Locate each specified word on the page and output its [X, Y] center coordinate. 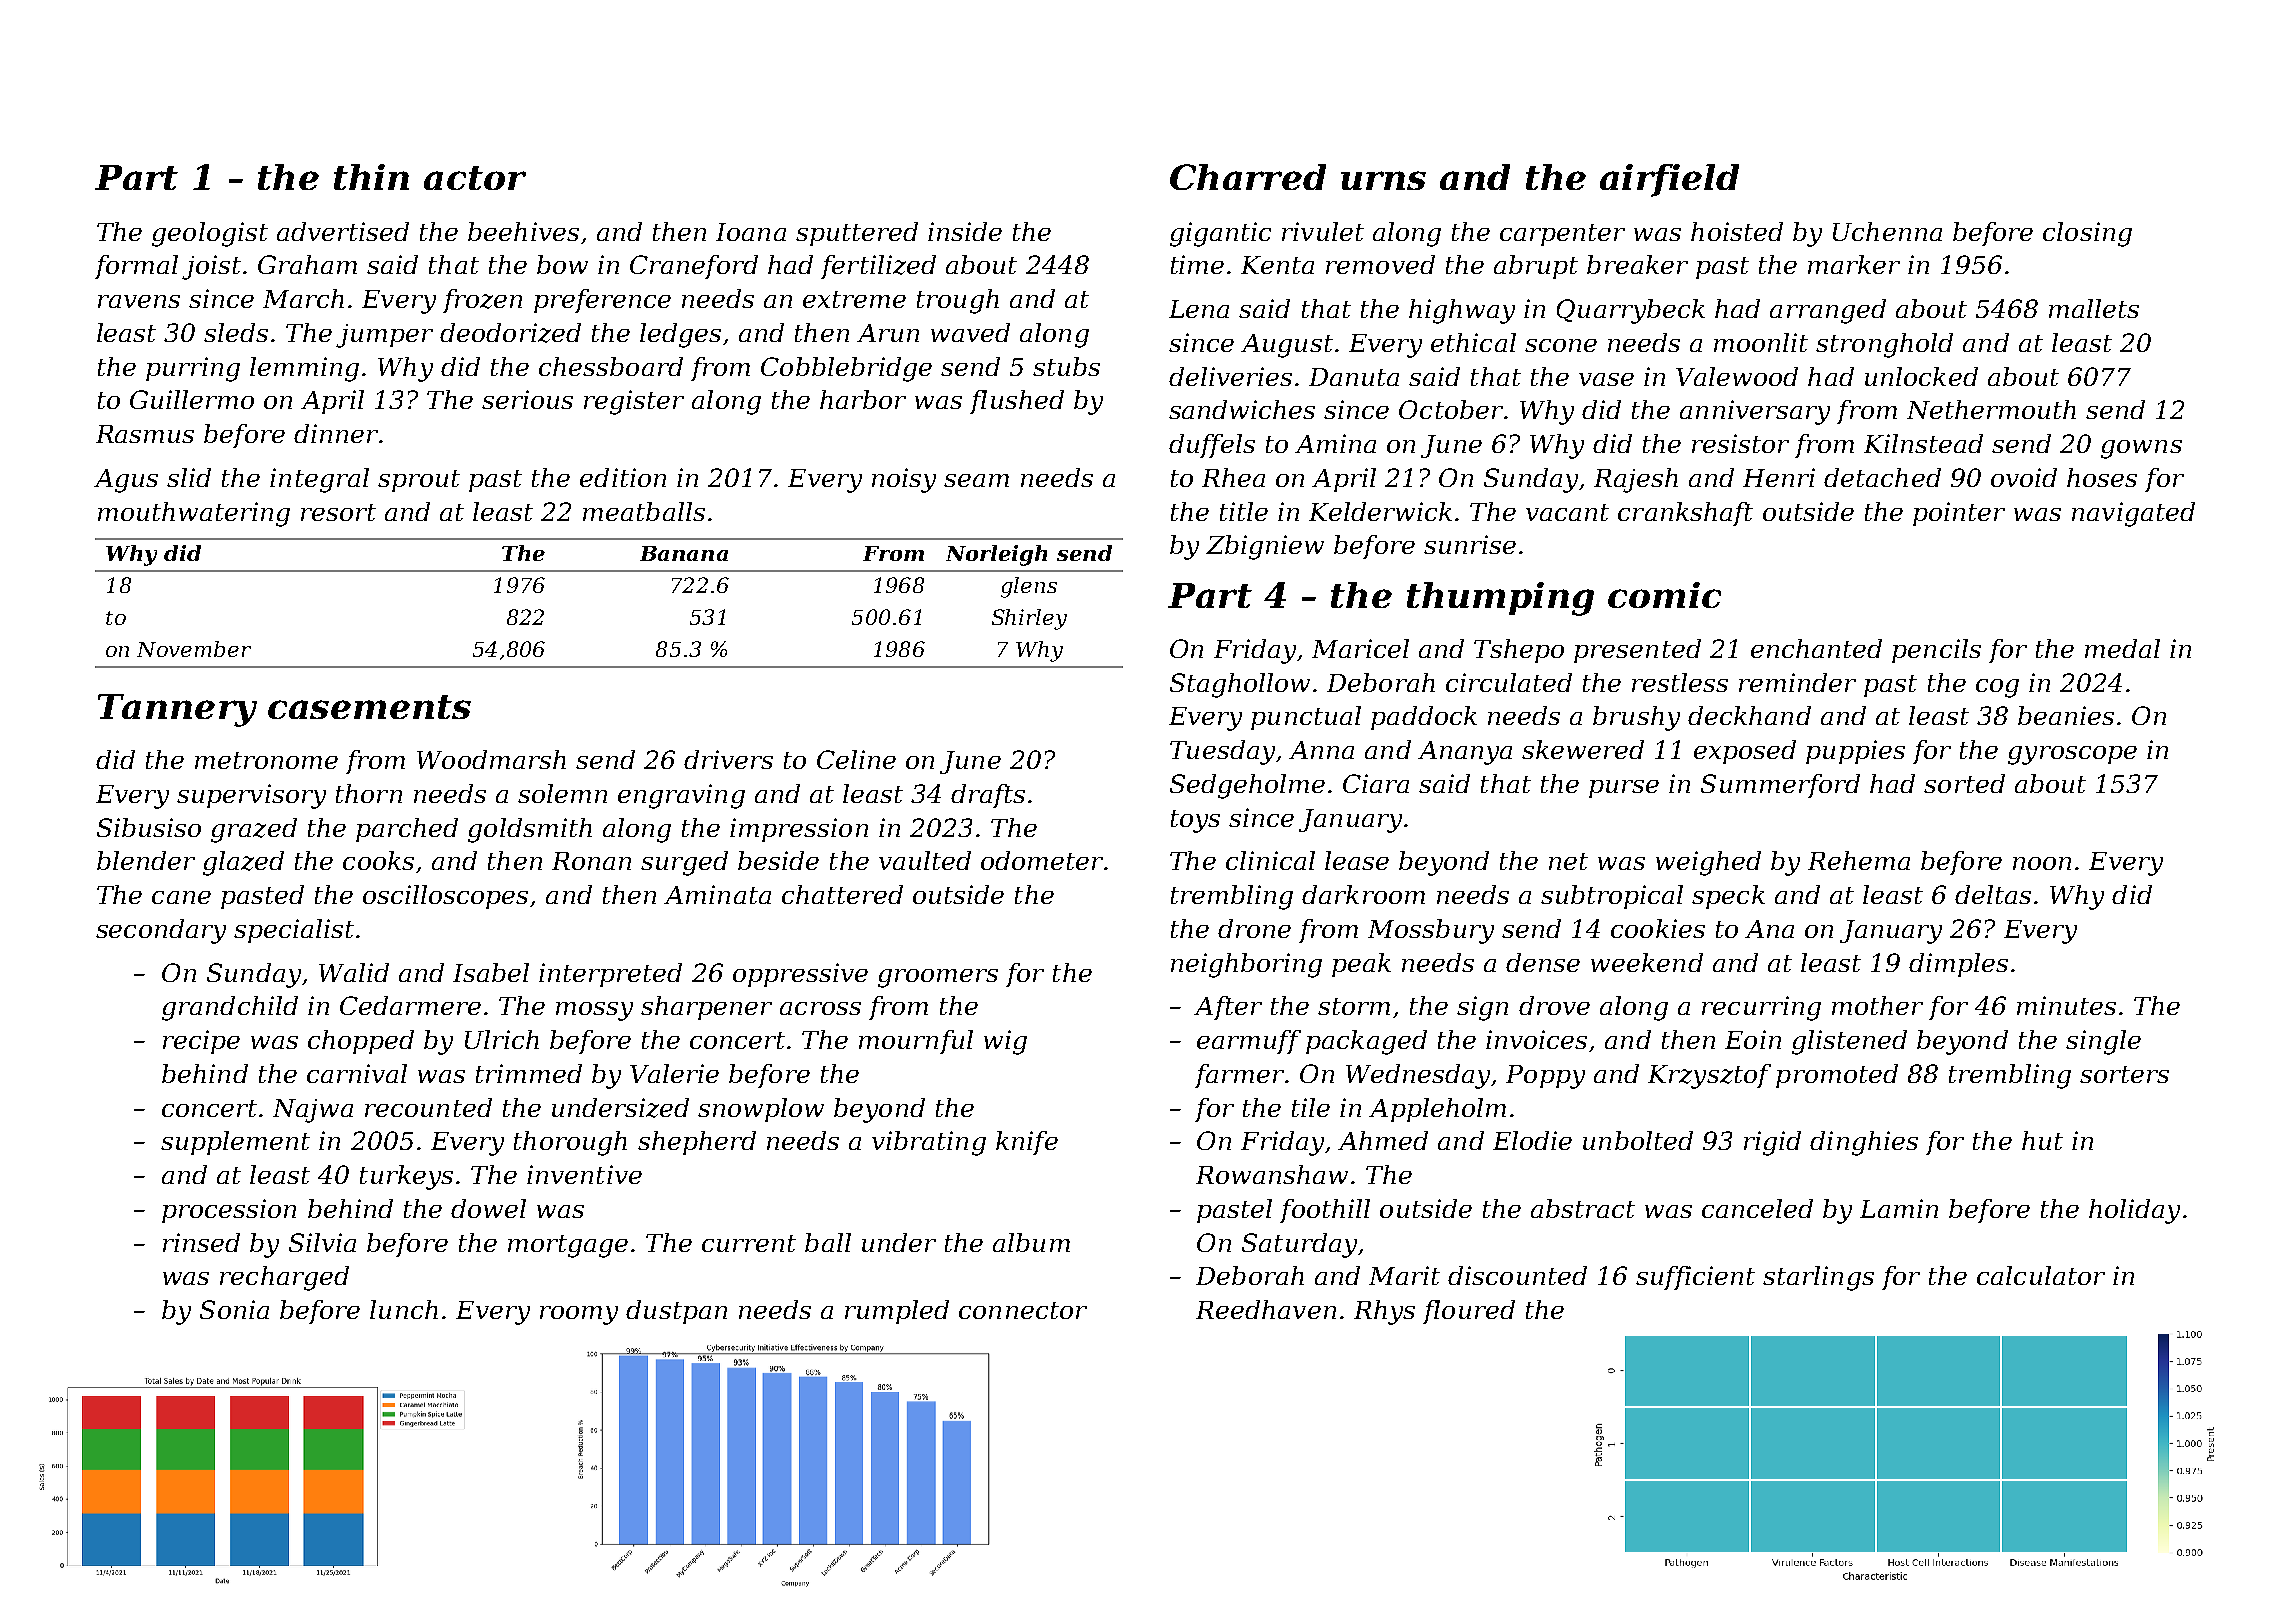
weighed [1708, 863]
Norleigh [996, 555]
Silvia [322, 1242]
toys [1195, 821]
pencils [1936, 651]
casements [369, 707]
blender [146, 860]
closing [2087, 234]
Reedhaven [1266, 1309]
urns [1383, 180]
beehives [523, 231]
